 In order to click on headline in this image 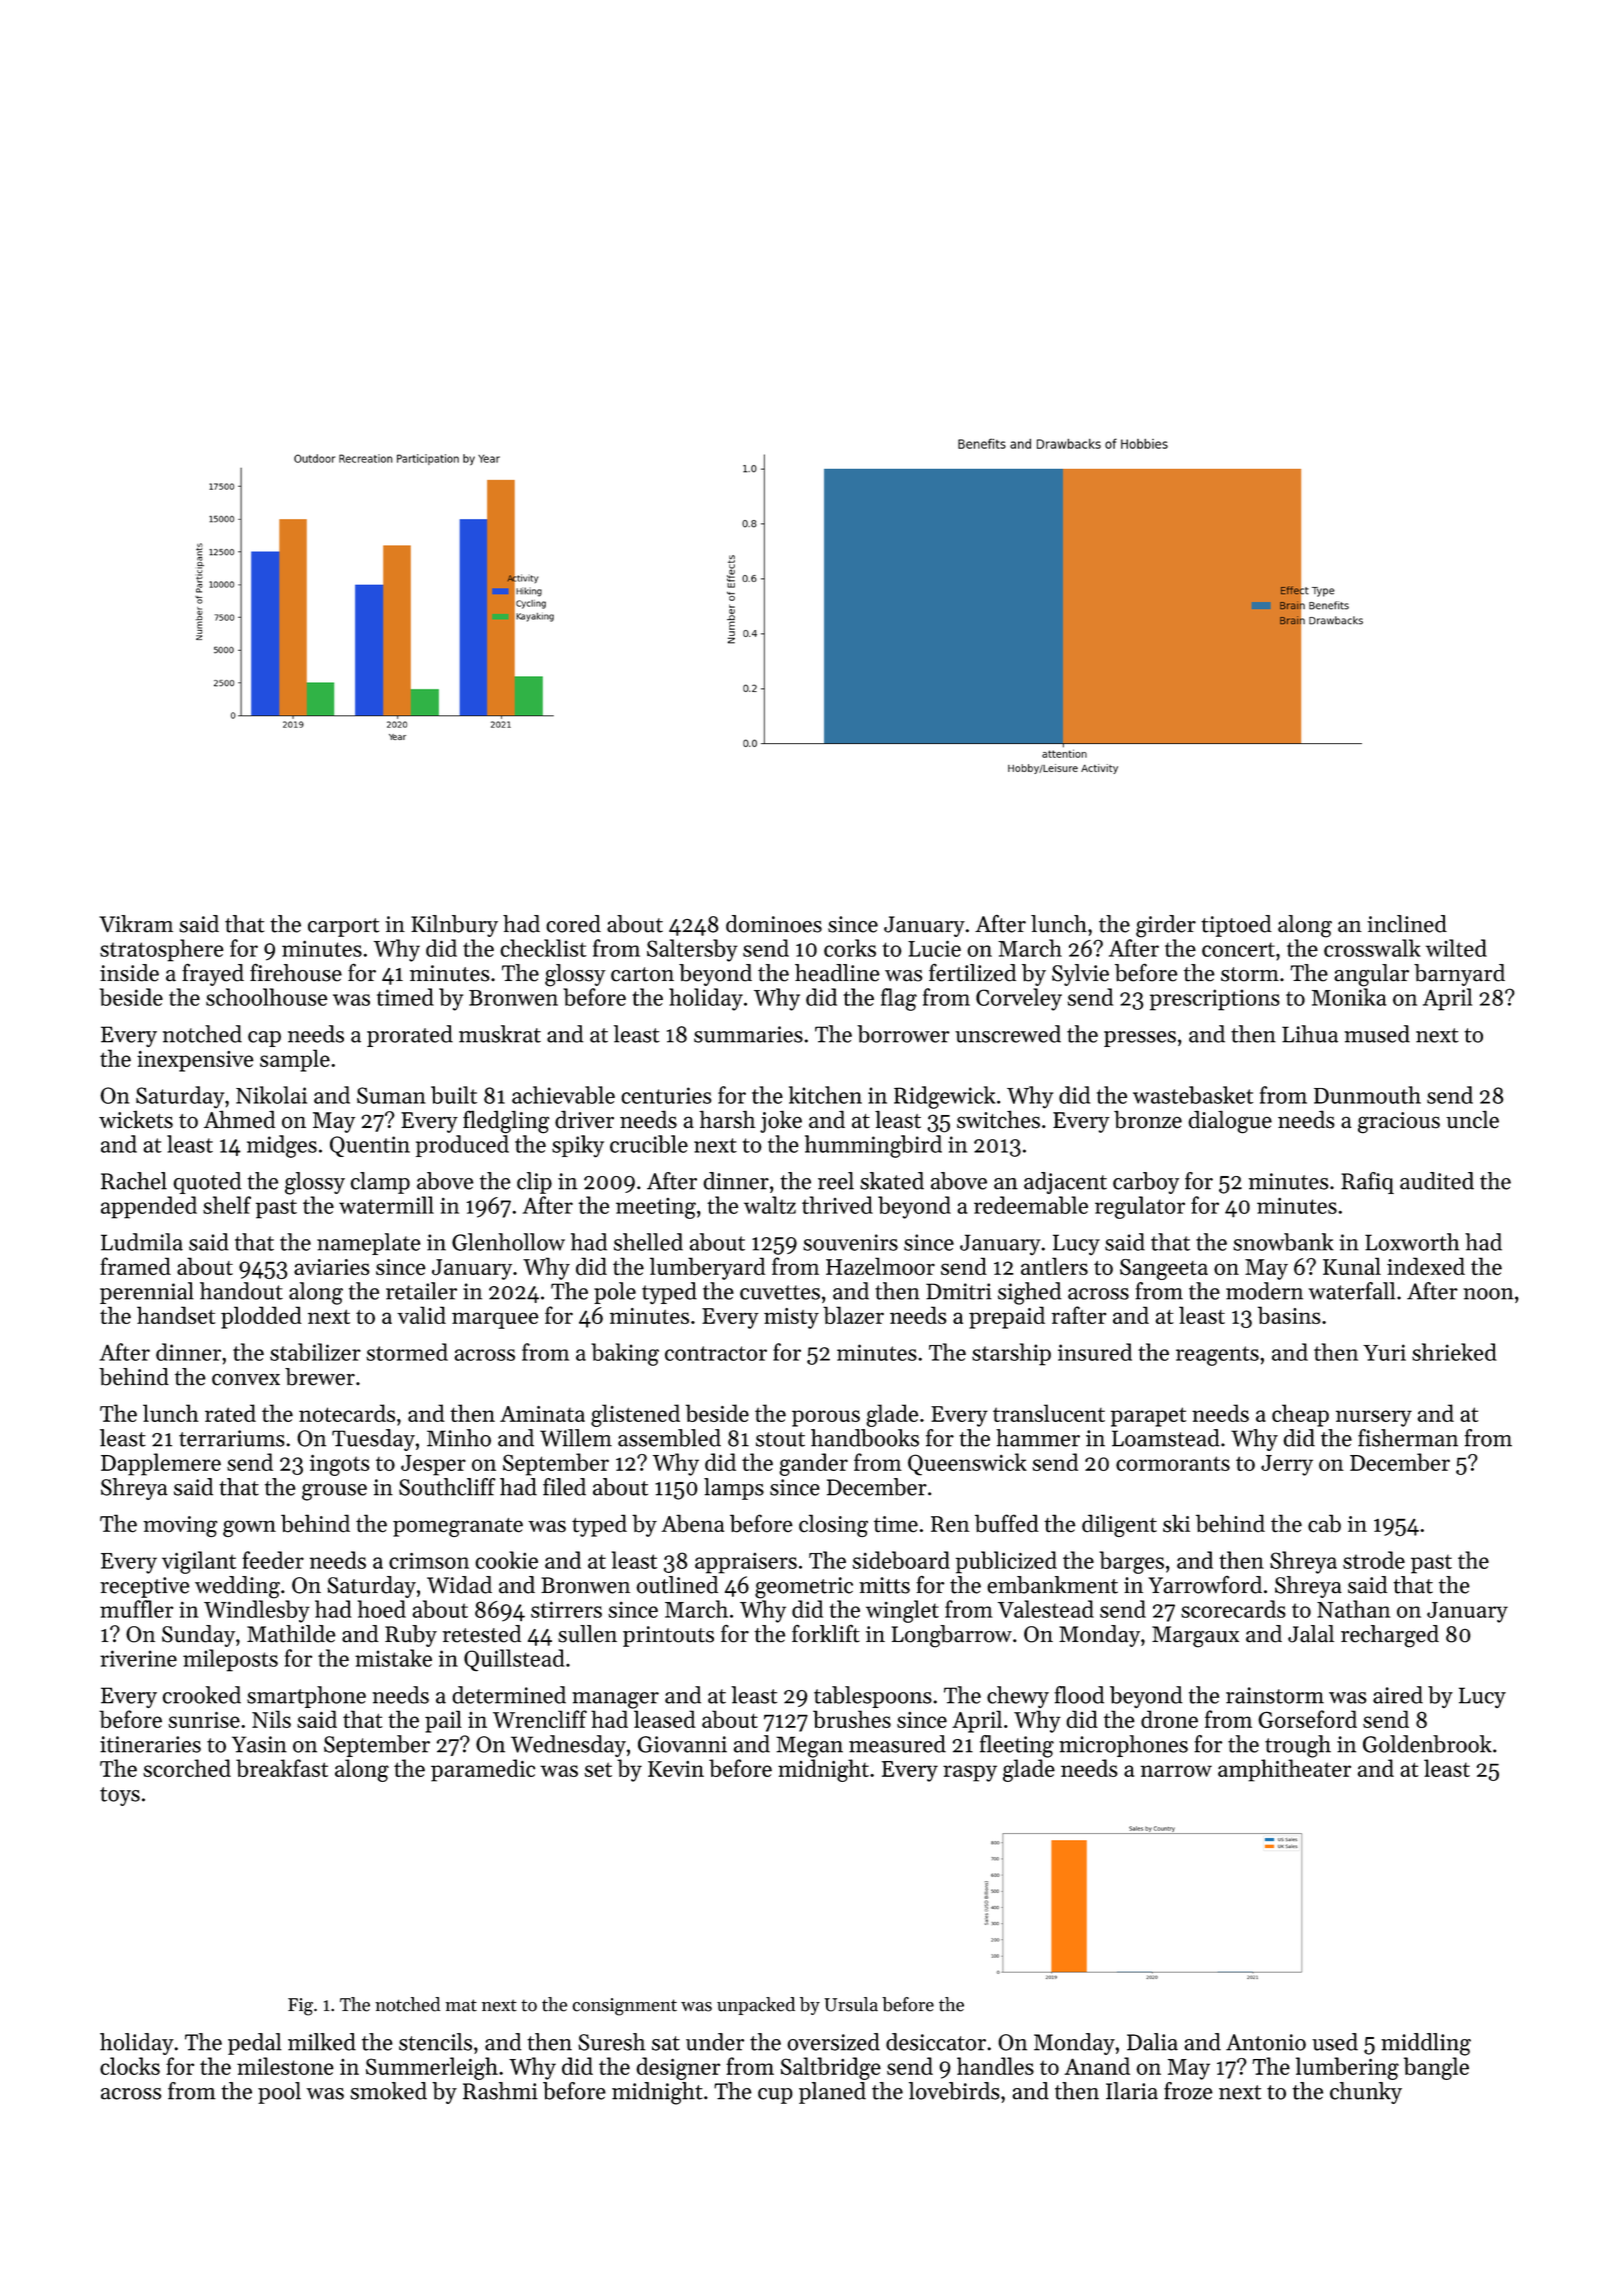, I will do `click(837, 973)`.
